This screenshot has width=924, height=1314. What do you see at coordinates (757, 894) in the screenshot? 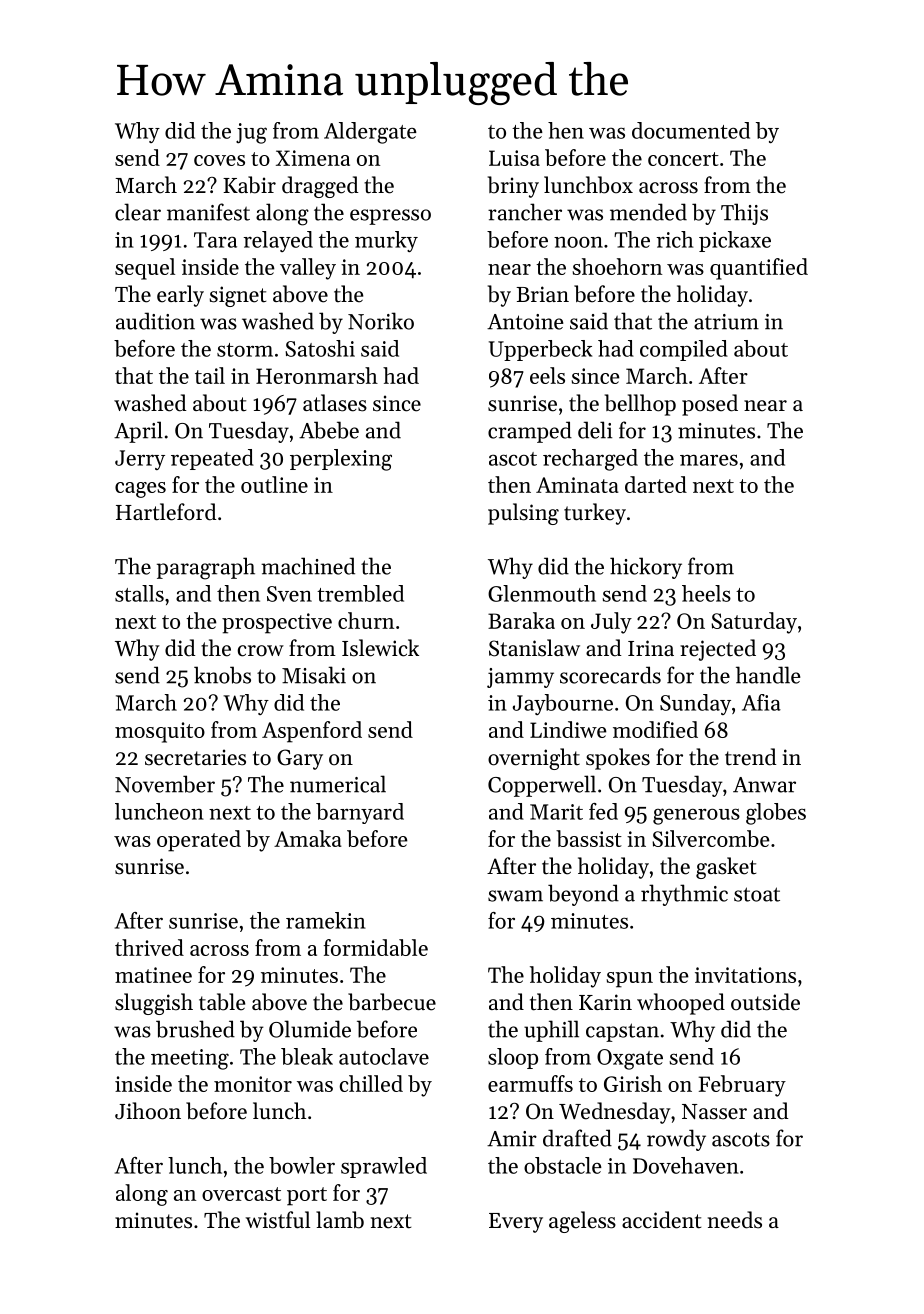
I see `stoat` at bounding box center [757, 894].
